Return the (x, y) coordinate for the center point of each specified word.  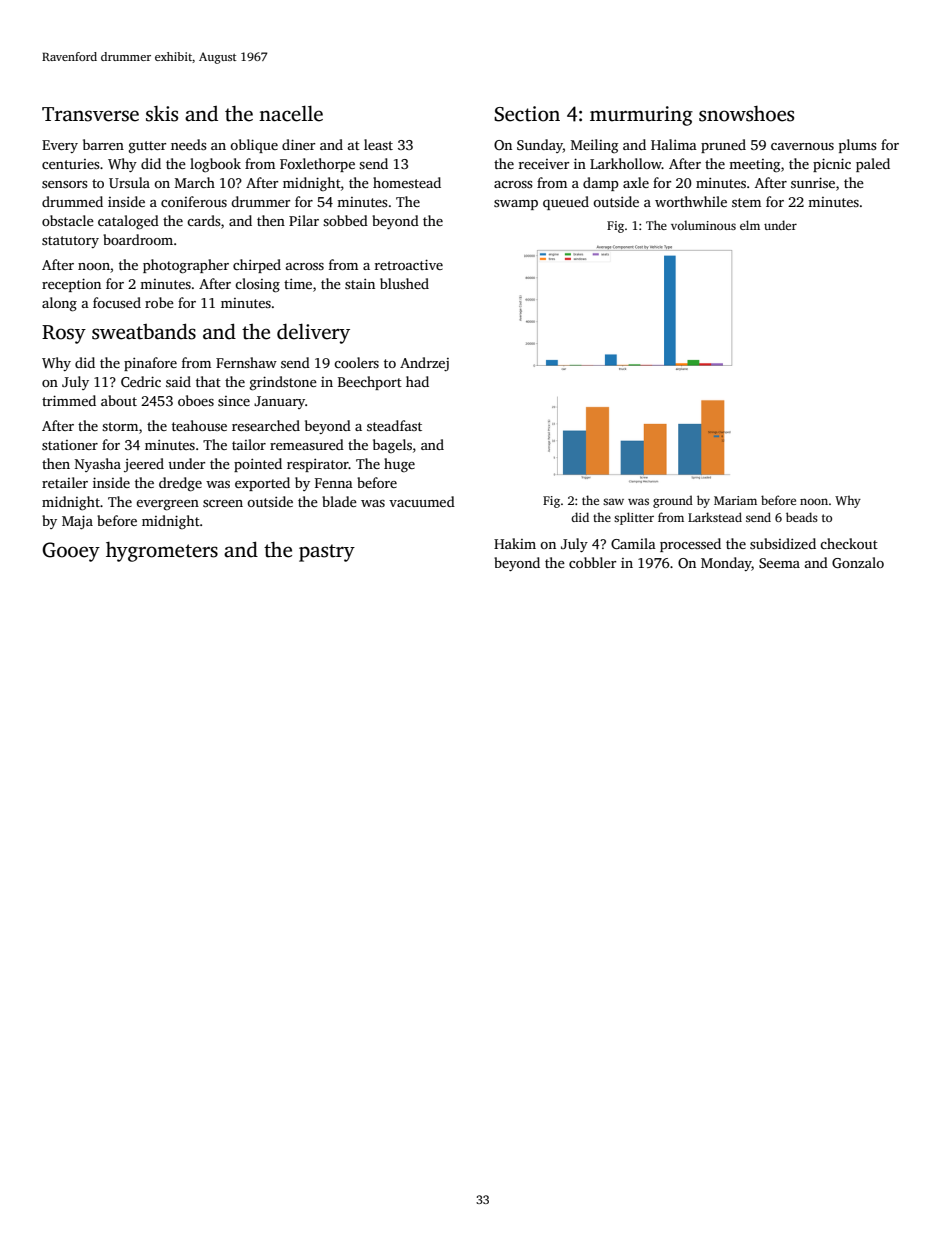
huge (399, 465)
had (417, 381)
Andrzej (424, 364)
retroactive (409, 264)
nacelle (291, 113)
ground (673, 501)
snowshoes (746, 114)
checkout (849, 543)
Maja (77, 522)
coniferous (194, 201)
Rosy (64, 334)
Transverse (90, 114)
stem (746, 202)
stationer (70, 445)
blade (339, 501)
